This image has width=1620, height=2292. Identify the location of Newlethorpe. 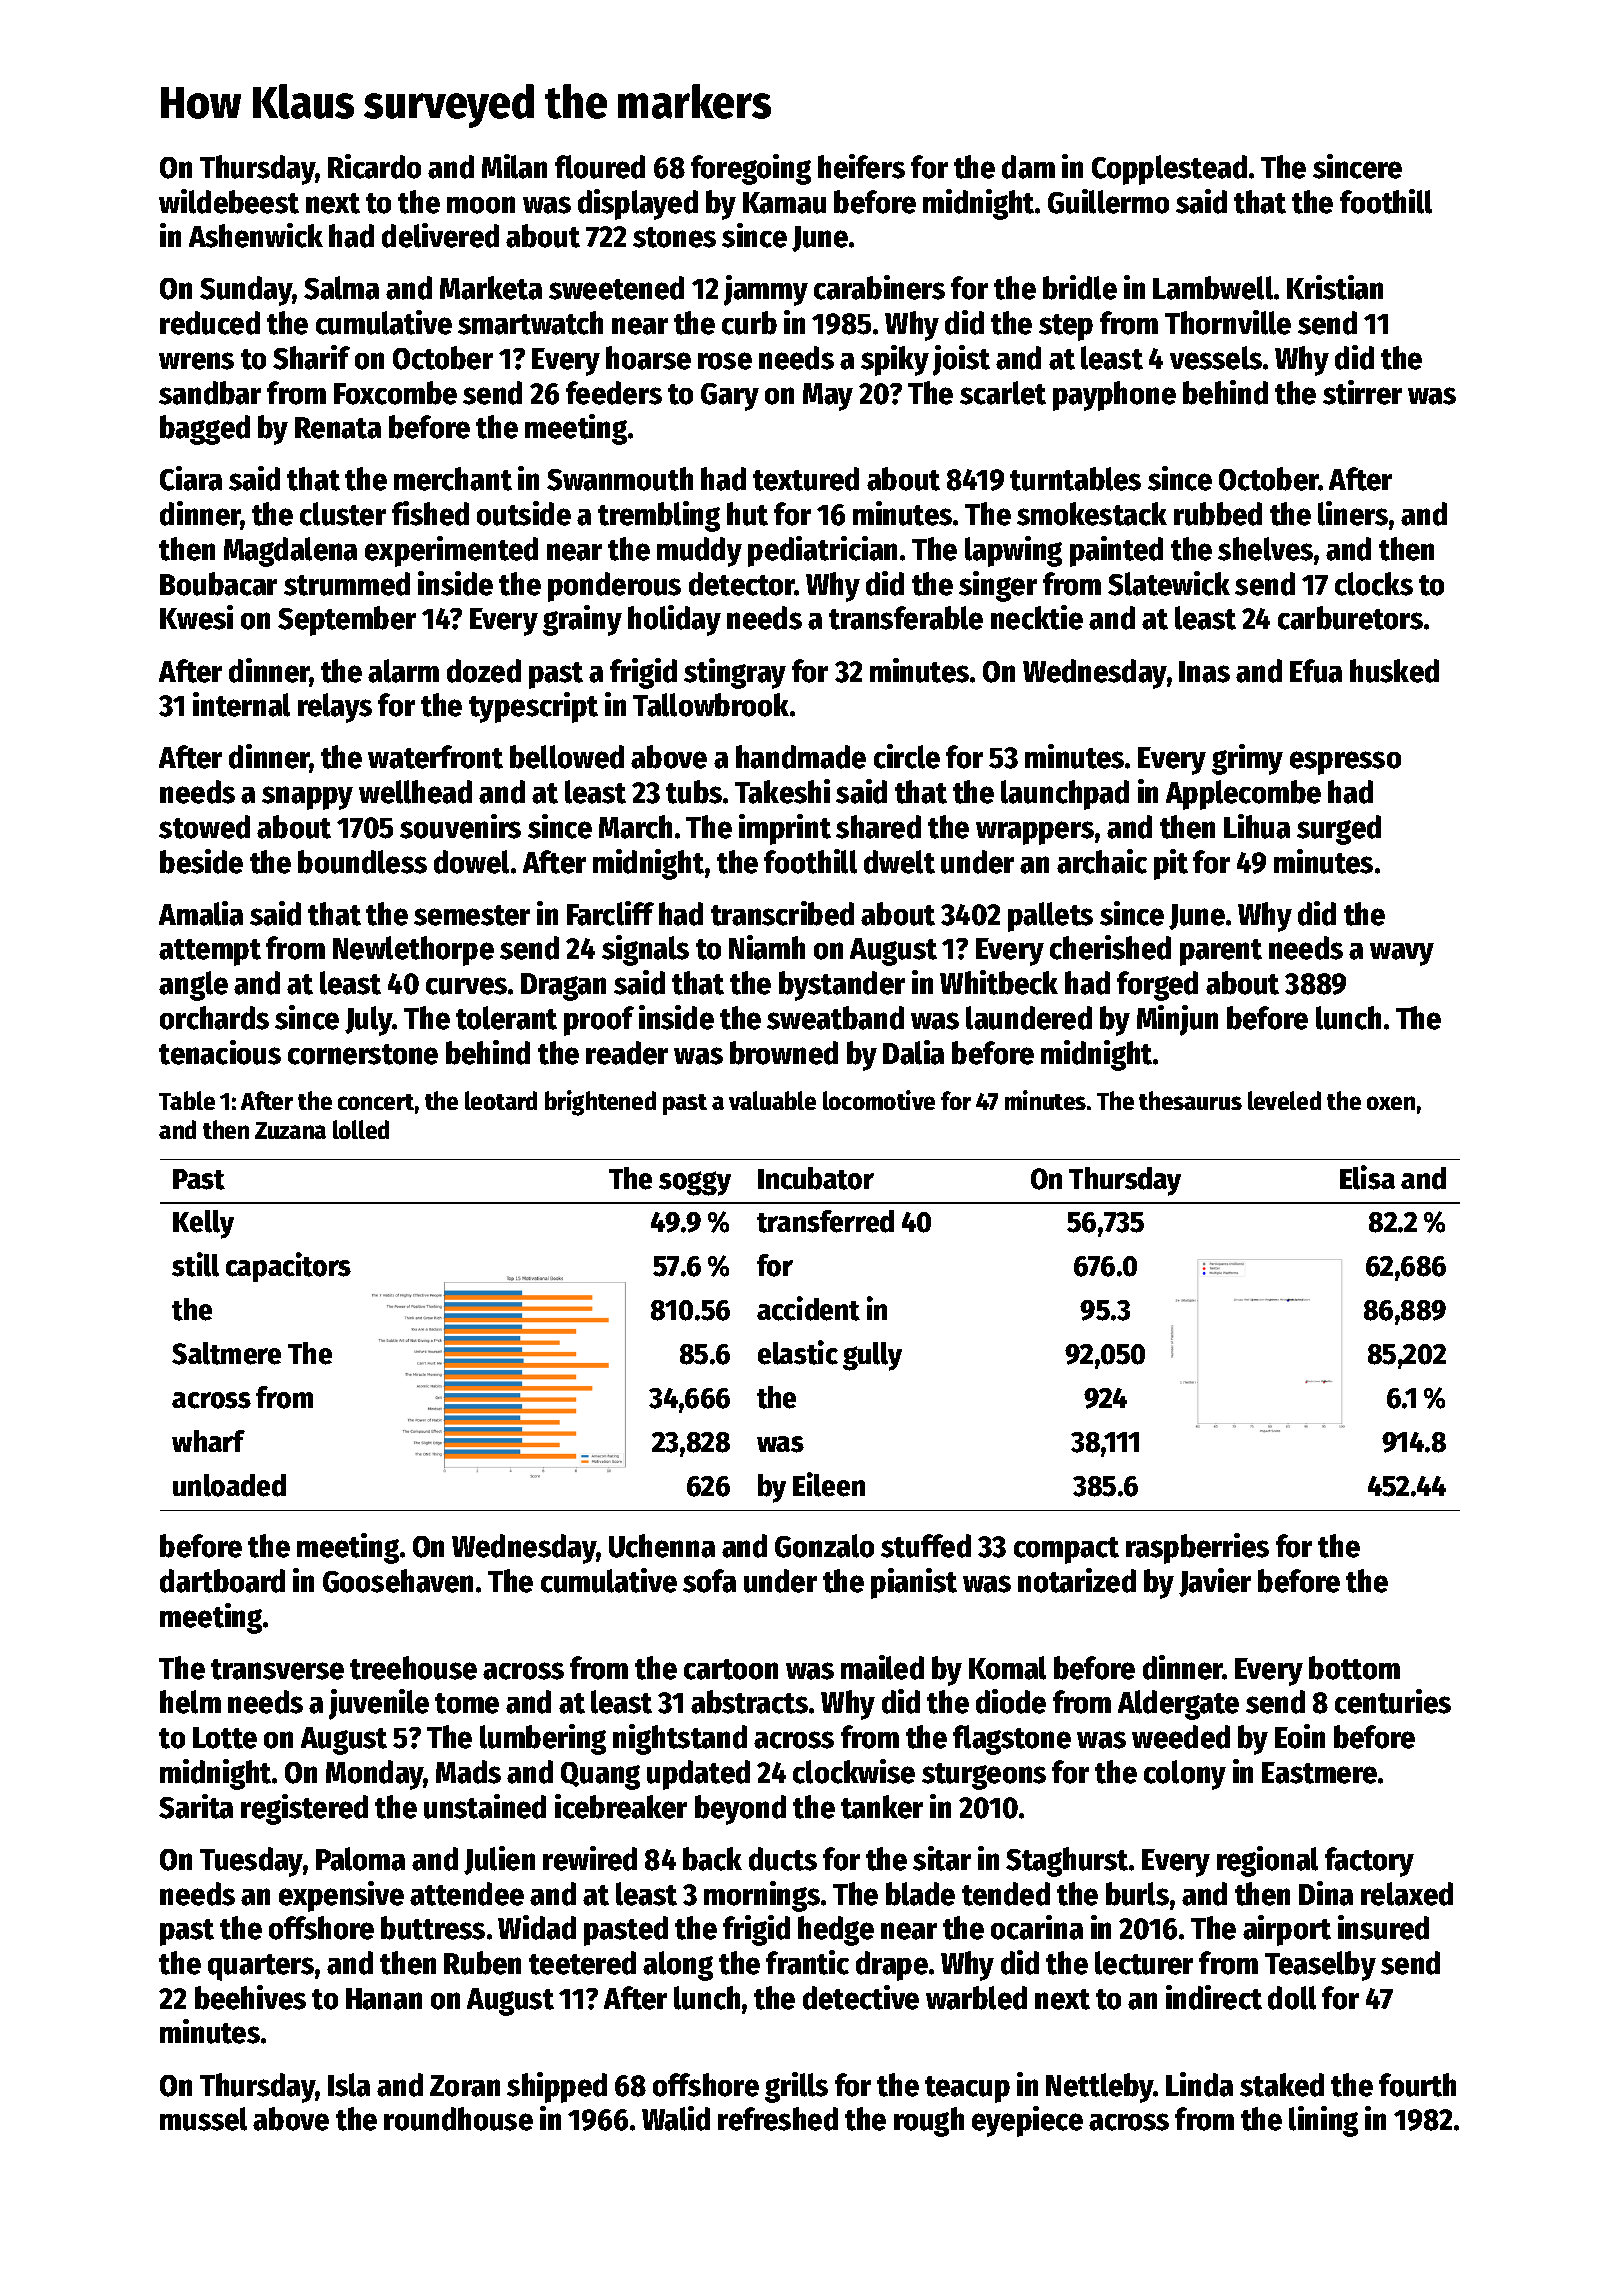
(413, 951).
